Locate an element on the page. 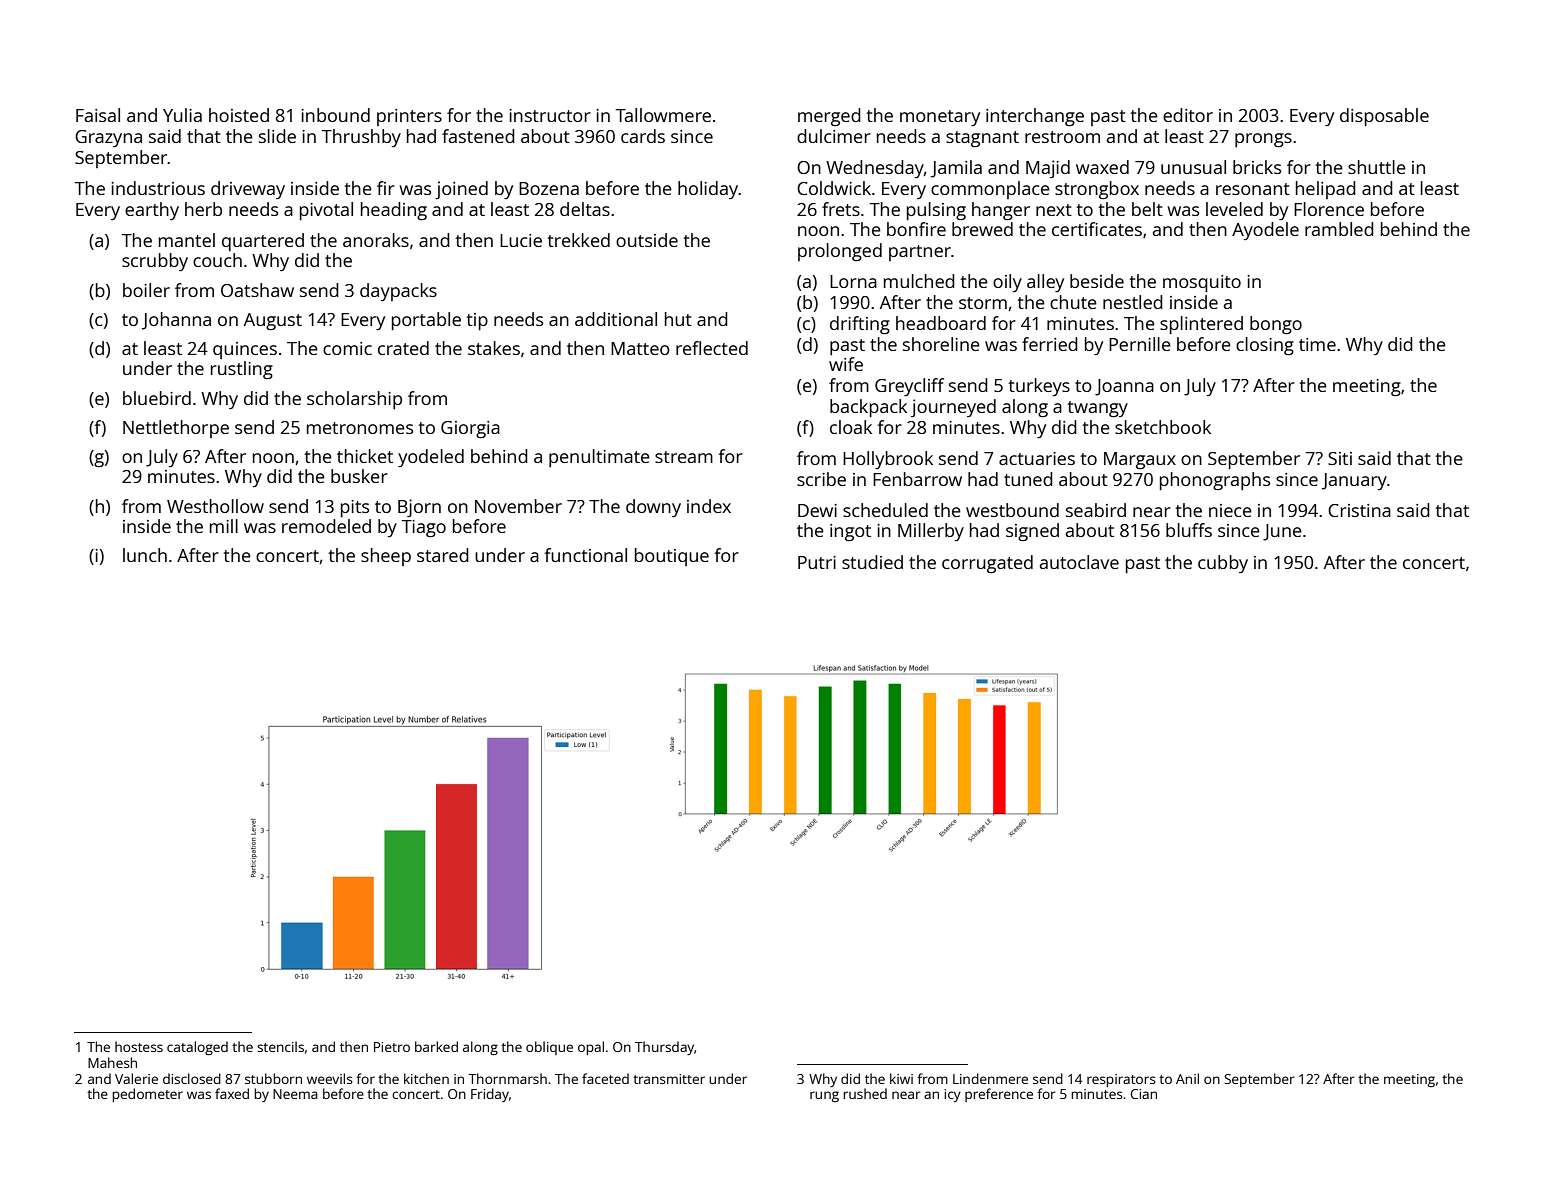 This image has height=1195, width=1547. Nettlethorpe is located at coordinates (176, 429).
